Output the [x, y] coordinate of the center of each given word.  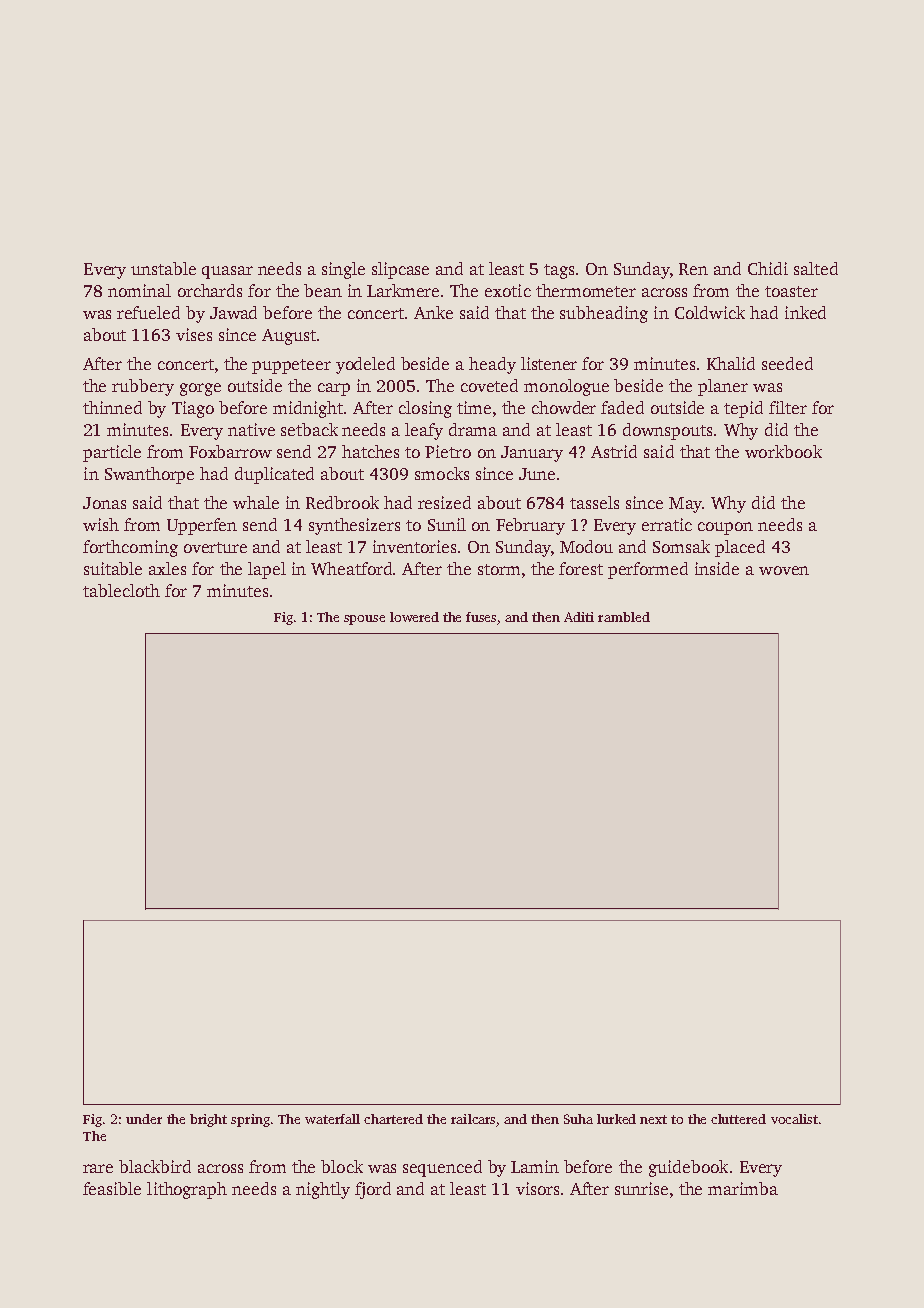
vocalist [794, 1119]
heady [492, 365]
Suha [578, 1119]
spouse [364, 620]
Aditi [579, 617]
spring [250, 1120]
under [144, 1119]
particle [112, 453]
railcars [473, 1119]
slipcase [400, 270]
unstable [163, 268]
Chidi [768, 268]
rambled [624, 617]
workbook [783, 451]
